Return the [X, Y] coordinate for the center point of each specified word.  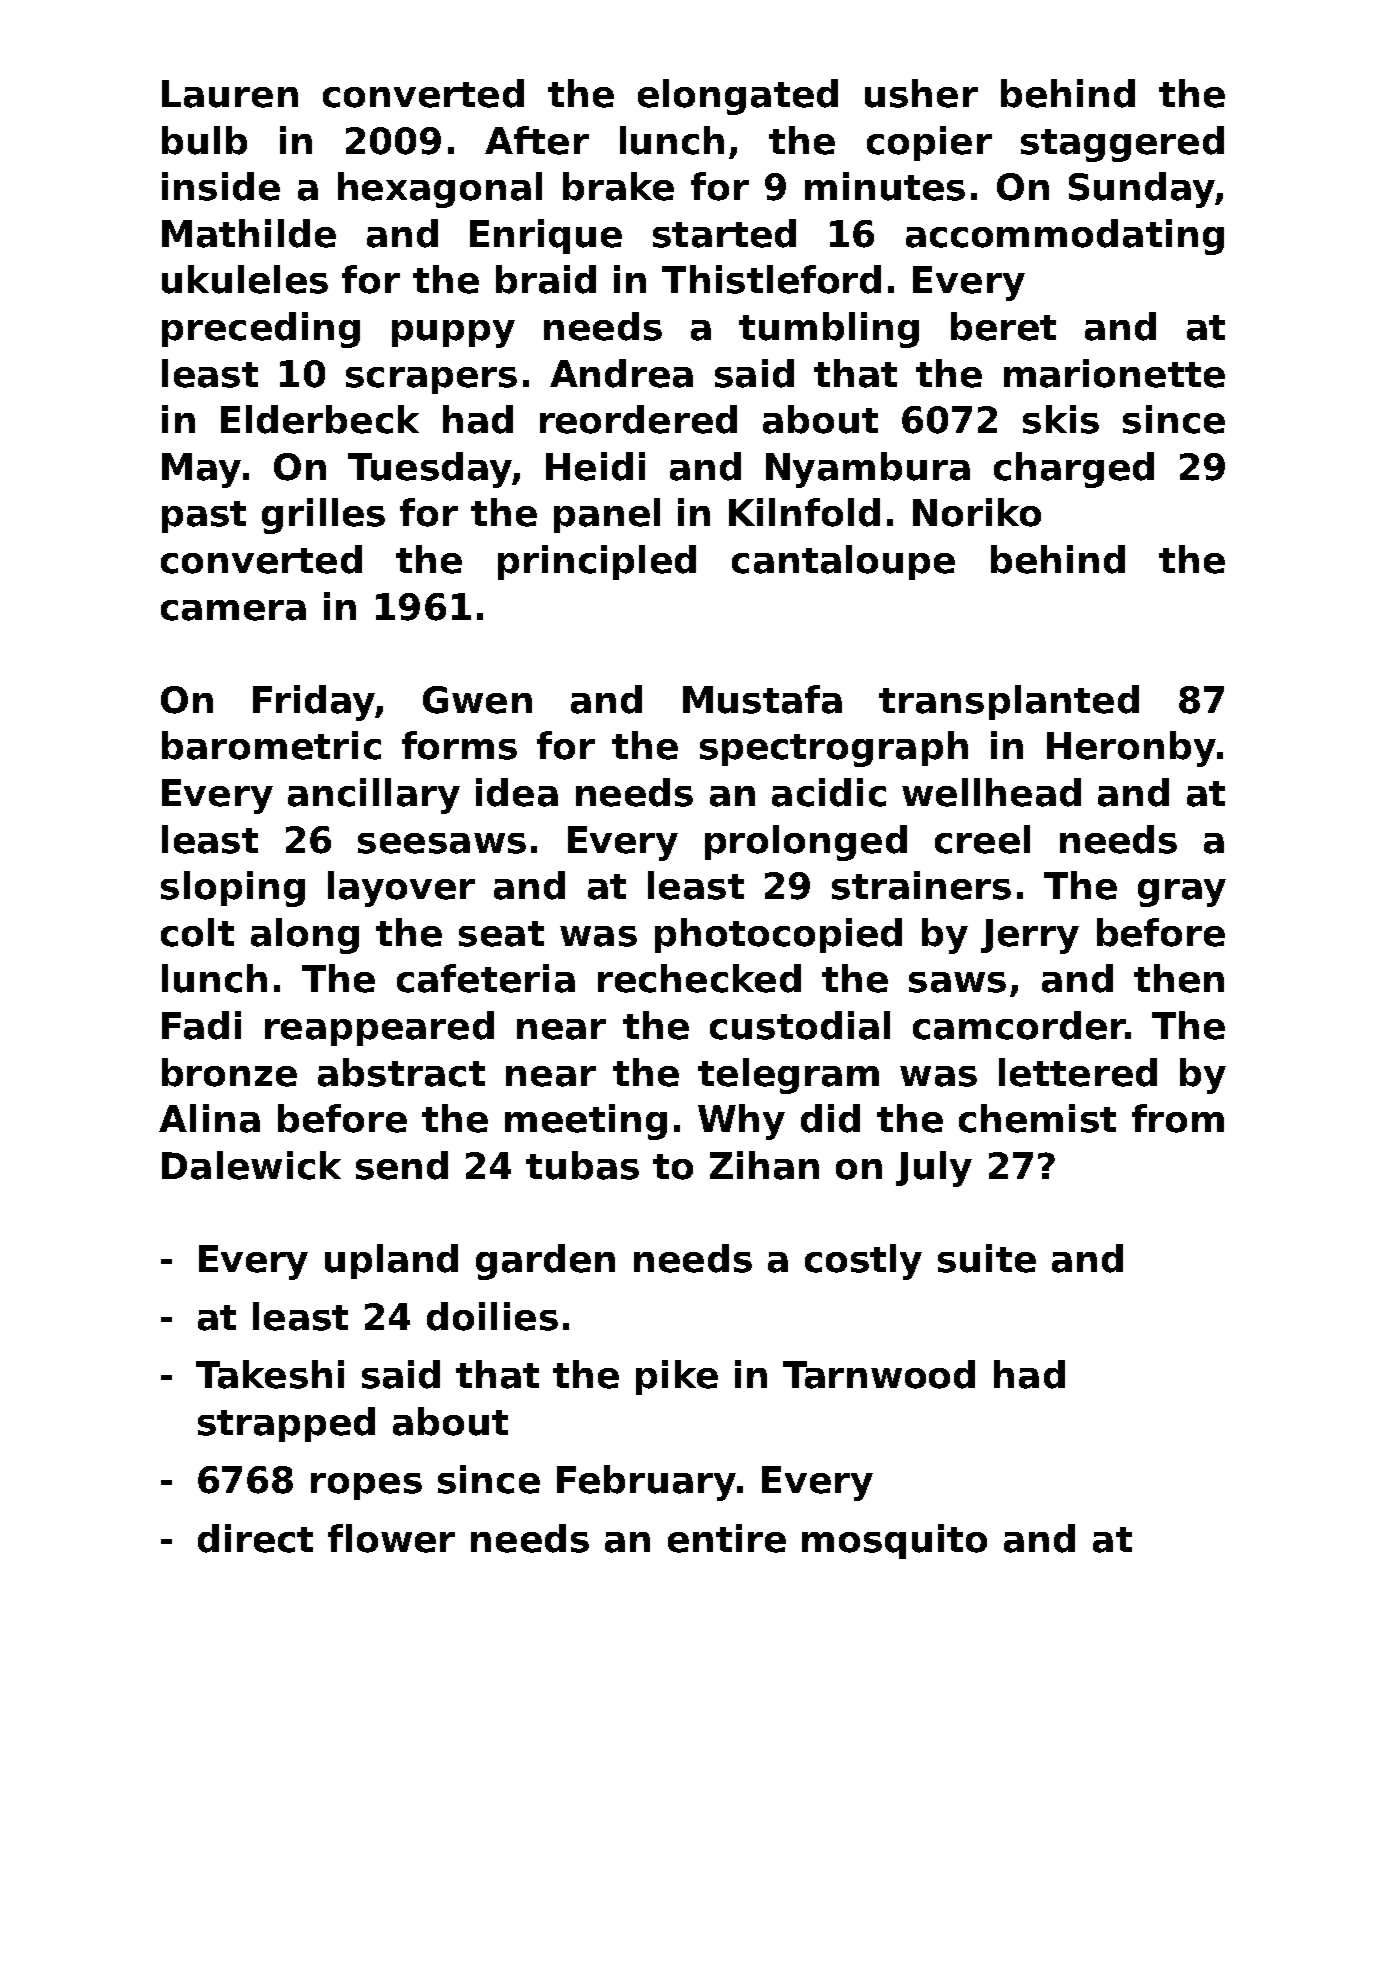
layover [401, 889]
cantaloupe [843, 562]
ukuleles [245, 279]
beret [1003, 326]
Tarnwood [879, 1374]
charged [1074, 470]
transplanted [1009, 702]
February [646, 1483]
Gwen [477, 700]
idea [517, 792]
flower [391, 1538]
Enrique [546, 236]
